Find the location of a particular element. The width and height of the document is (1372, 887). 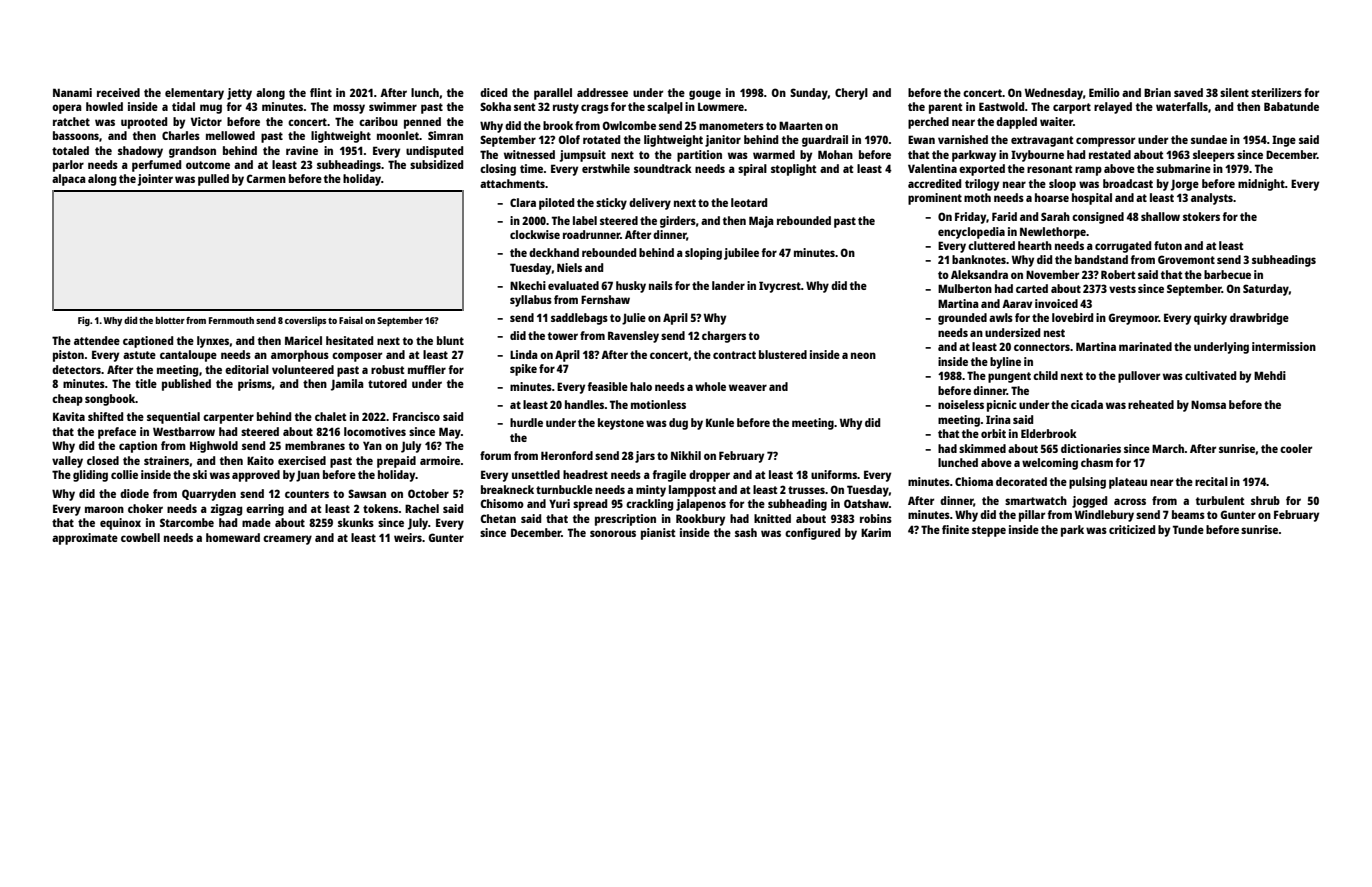

flint is located at coordinates (321, 92).
